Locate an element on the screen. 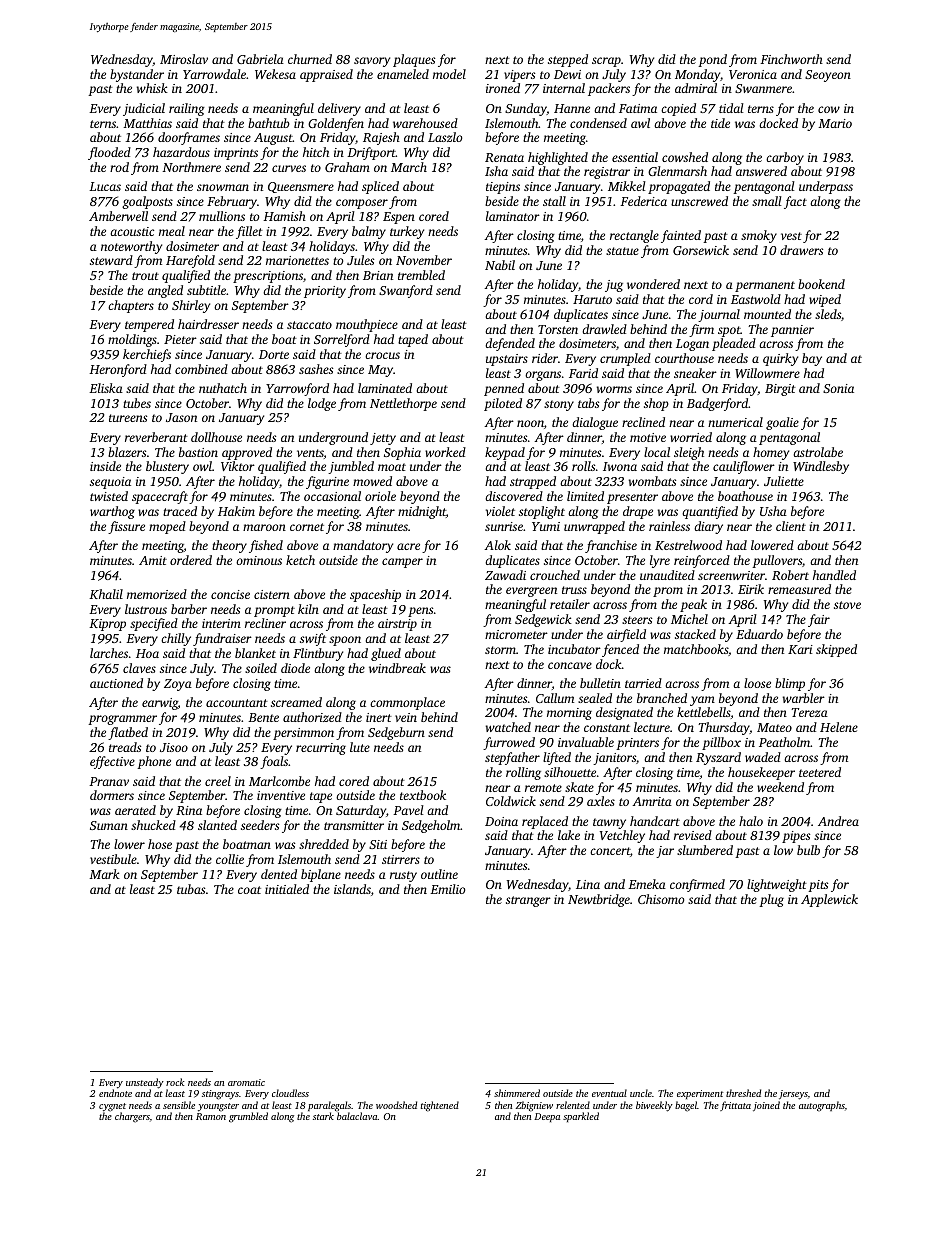 The image size is (952, 1233). Gabriela is located at coordinates (260, 59).
